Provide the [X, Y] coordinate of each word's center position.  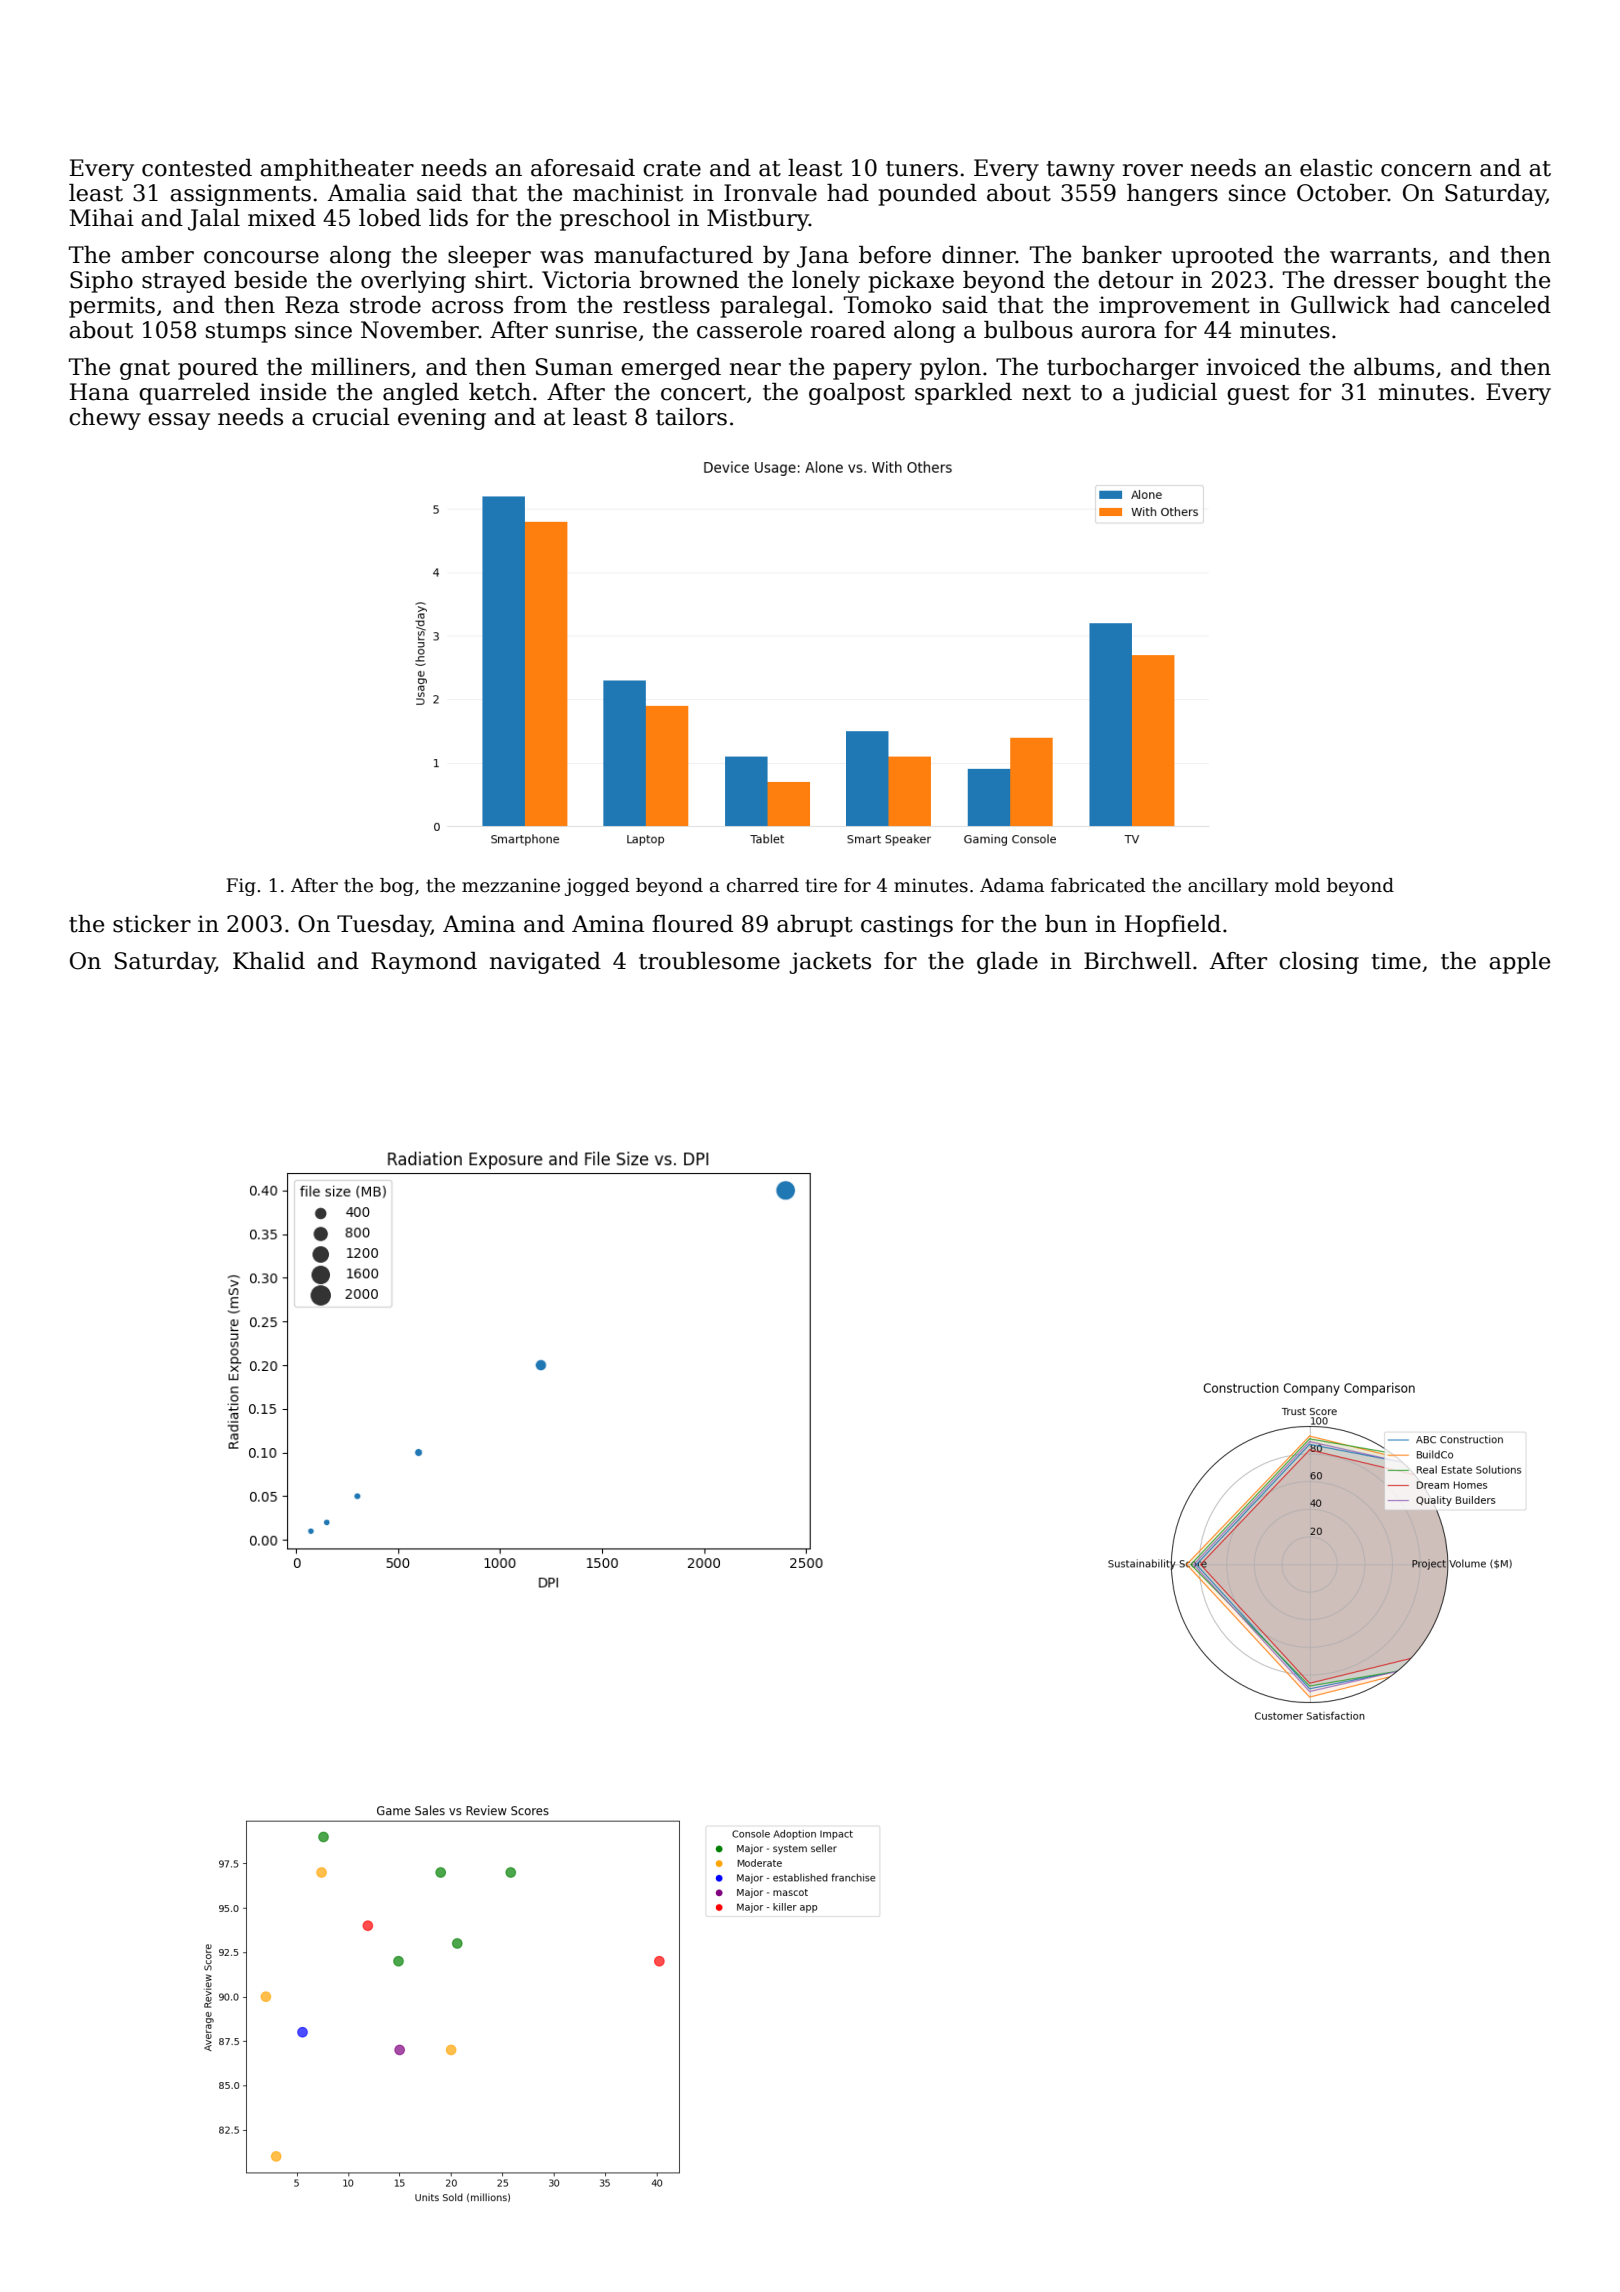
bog [397, 887]
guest [1258, 395]
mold [1297, 885]
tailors [691, 417]
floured [692, 924]
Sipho [101, 282]
